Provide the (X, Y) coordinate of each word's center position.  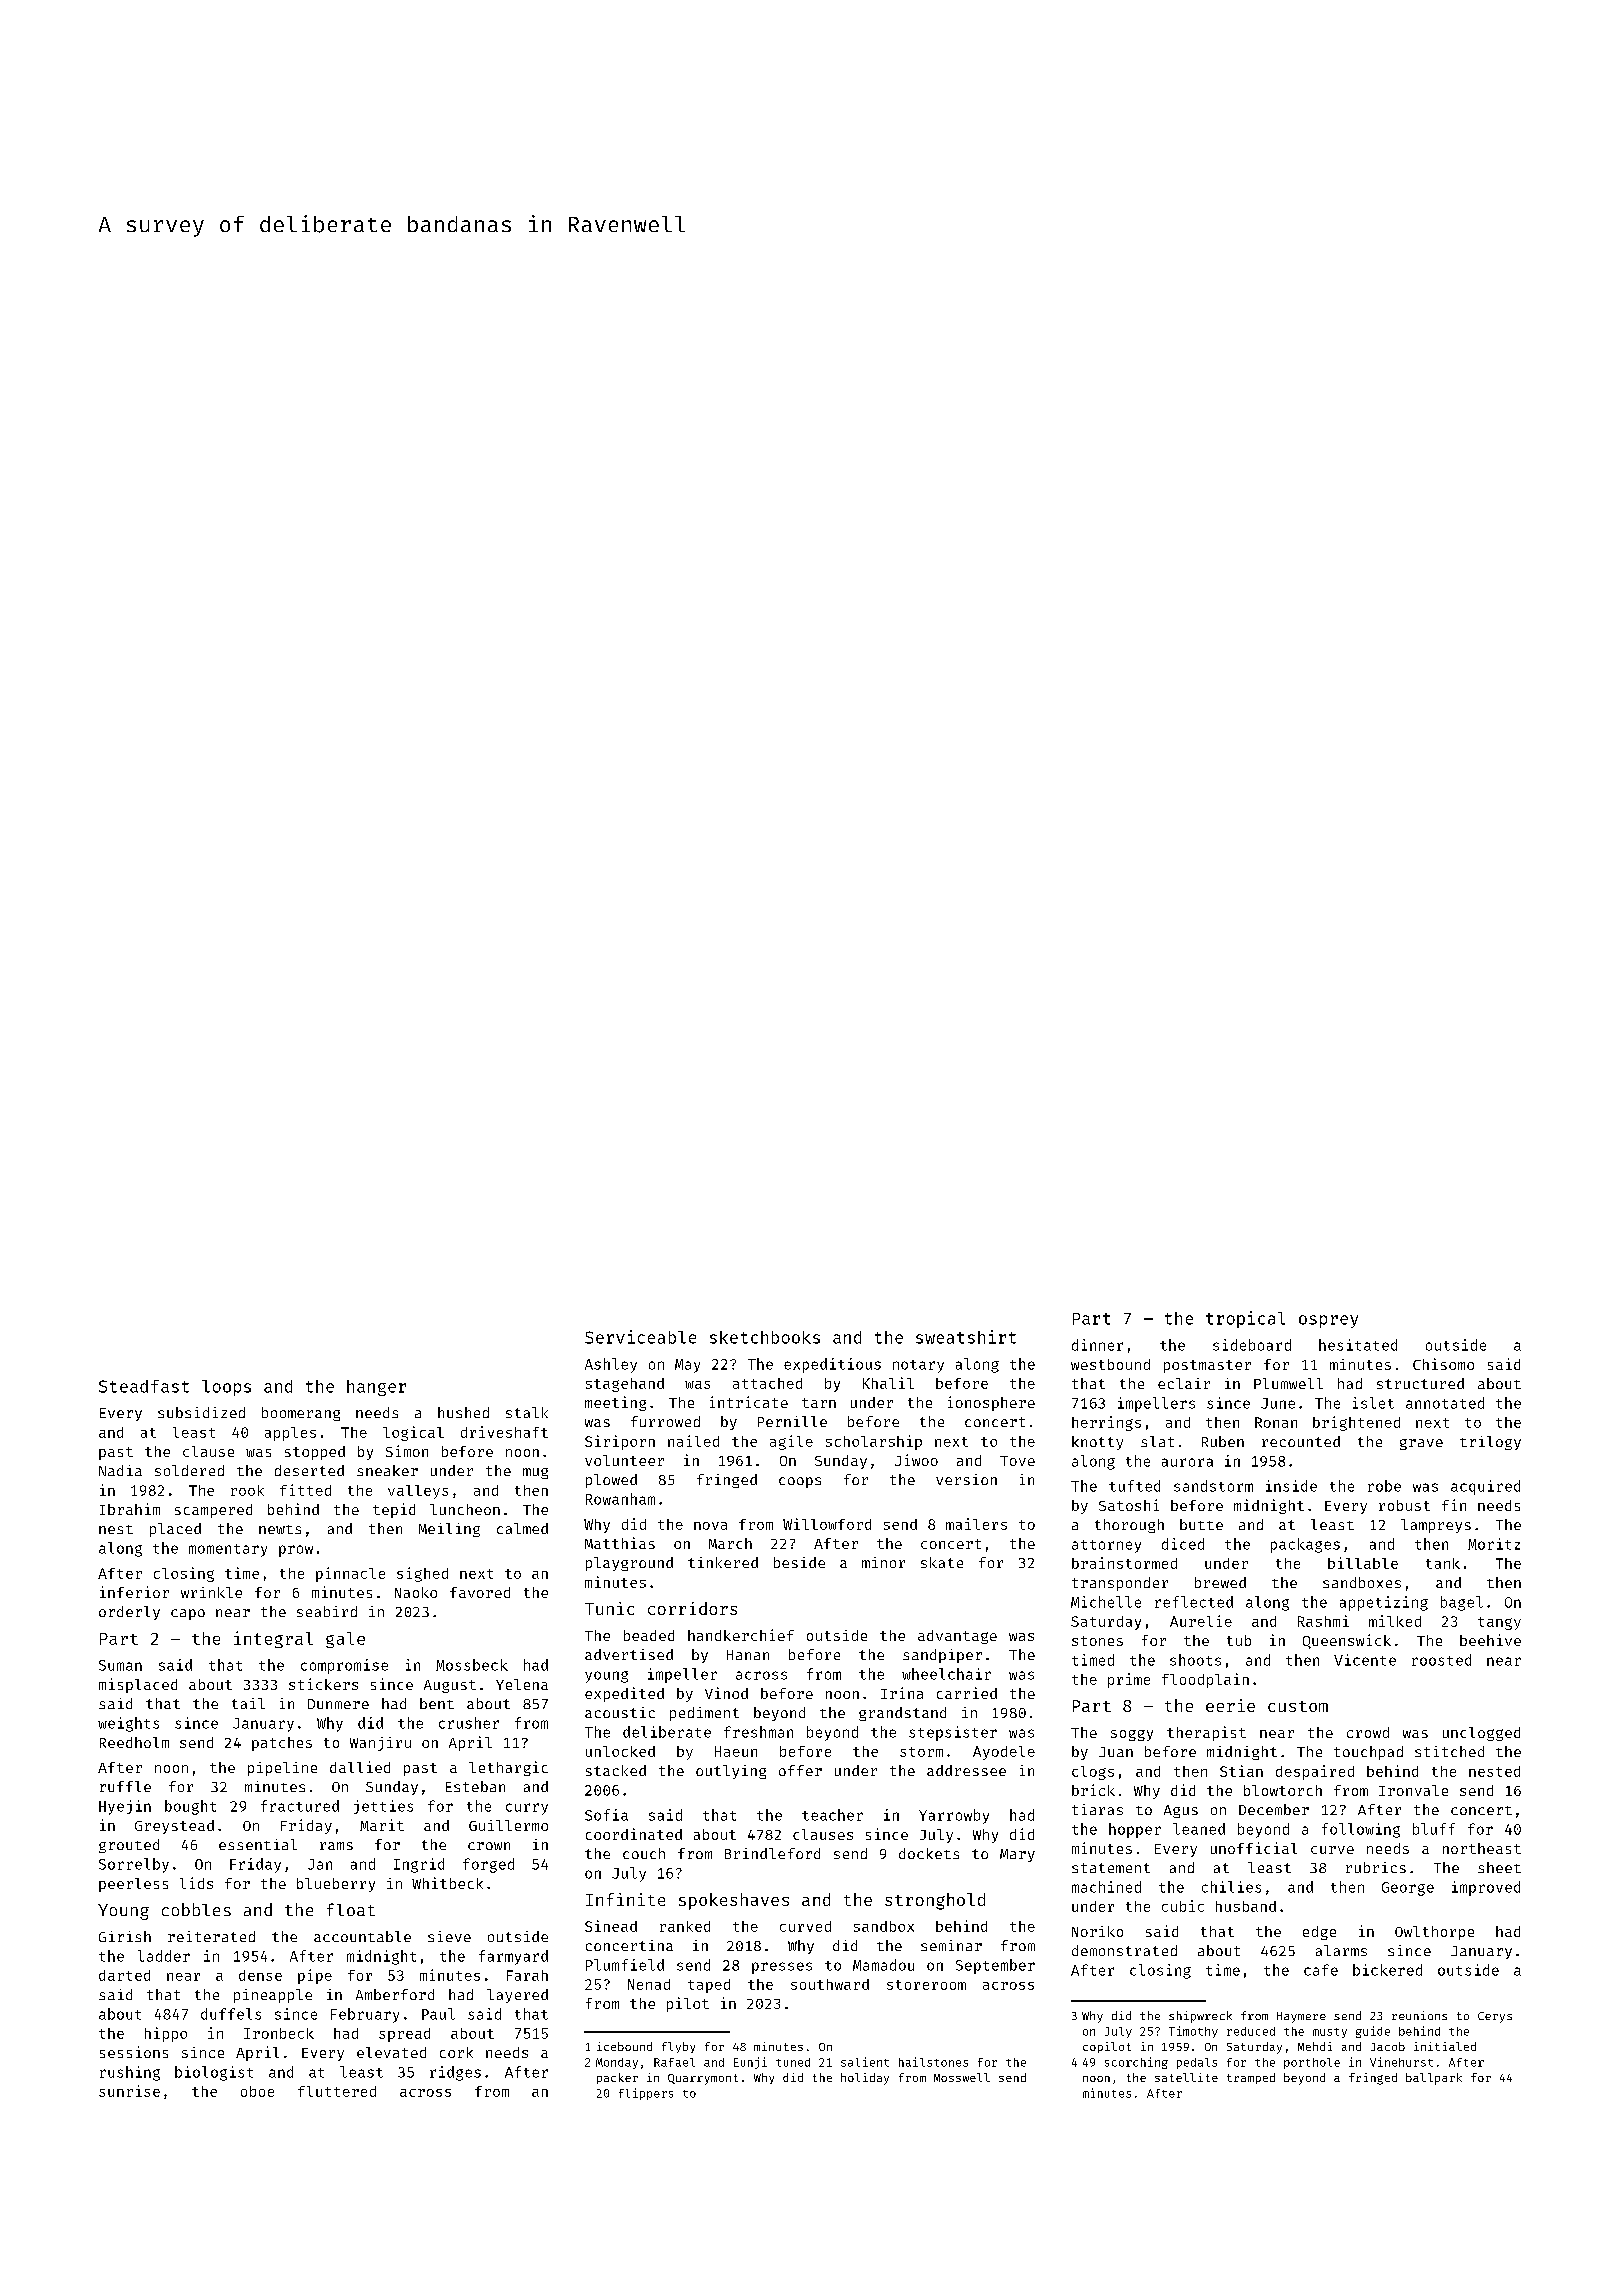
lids (196, 1883)
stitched (1449, 1751)
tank (1443, 1563)
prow (296, 1551)
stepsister (953, 1733)
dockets (929, 1853)
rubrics (1376, 1867)
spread (404, 2035)
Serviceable (640, 1337)
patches (282, 1744)
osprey (1328, 1321)
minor (883, 1562)
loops (226, 1388)
